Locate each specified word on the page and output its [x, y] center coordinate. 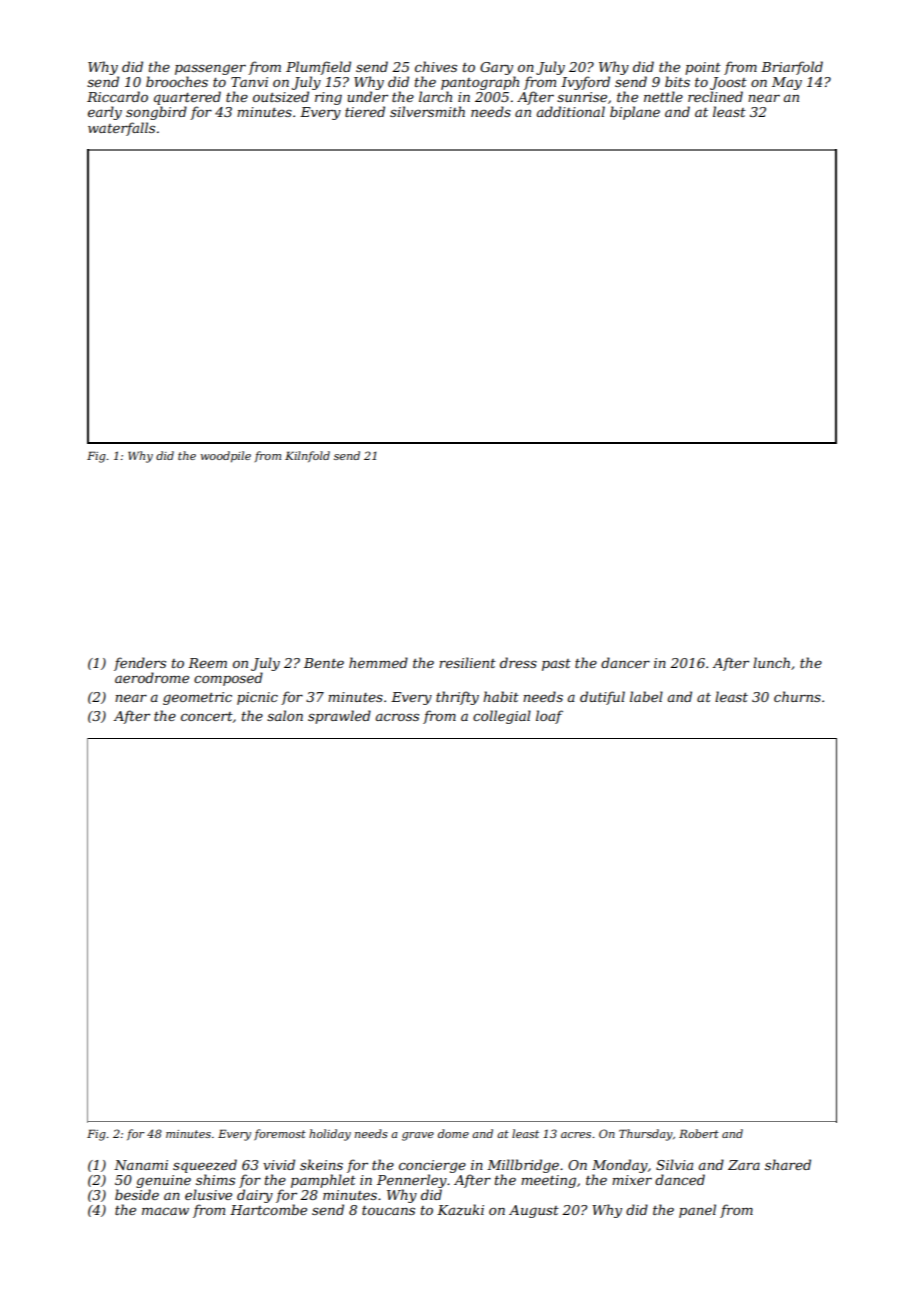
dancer [625, 662]
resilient [467, 662]
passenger [210, 69]
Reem [207, 663]
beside [137, 1194]
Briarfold [792, 68]
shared [788, 1164]
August [534, 1211]
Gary [496, 68]
